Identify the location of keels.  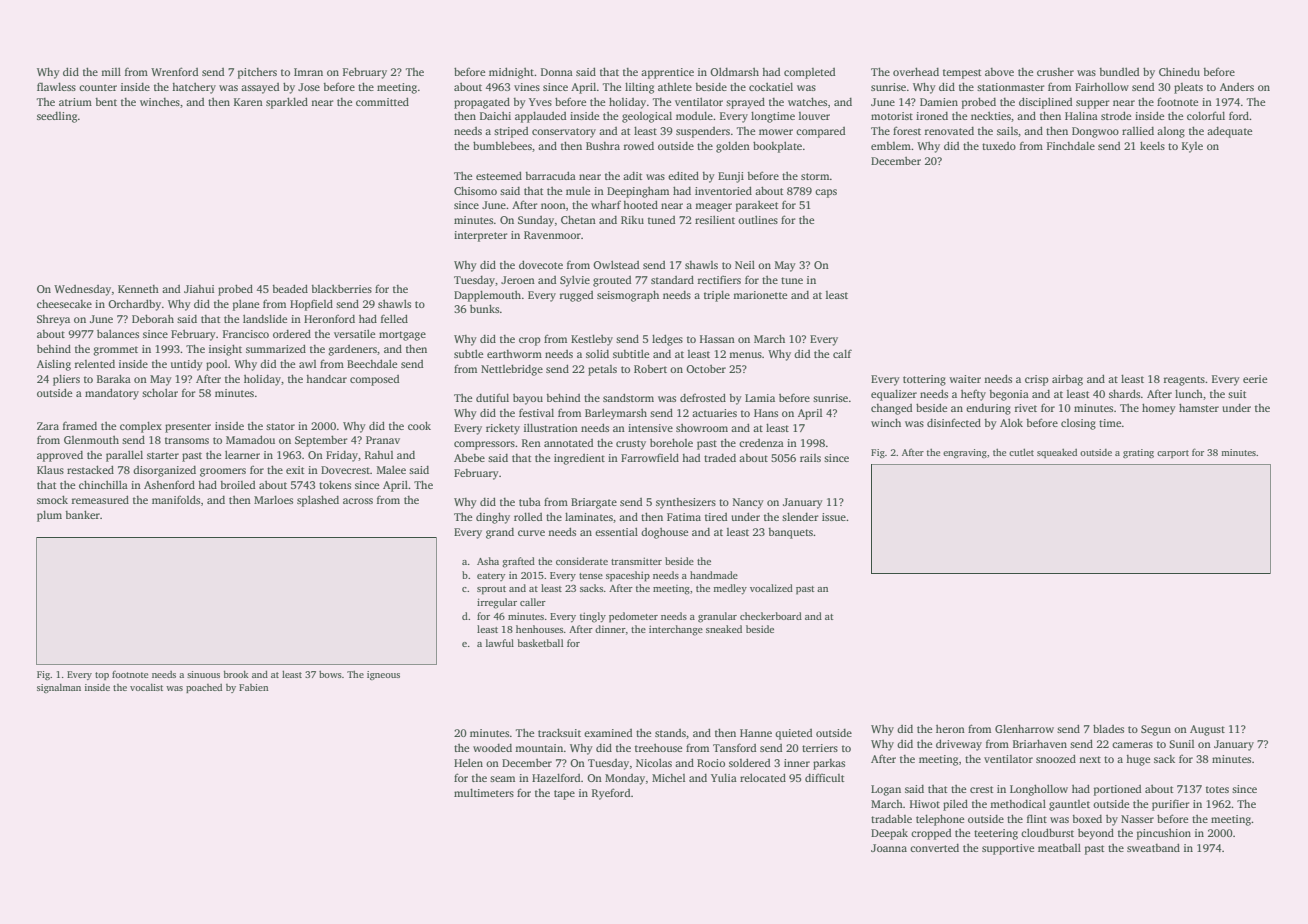
(1152, 145).
